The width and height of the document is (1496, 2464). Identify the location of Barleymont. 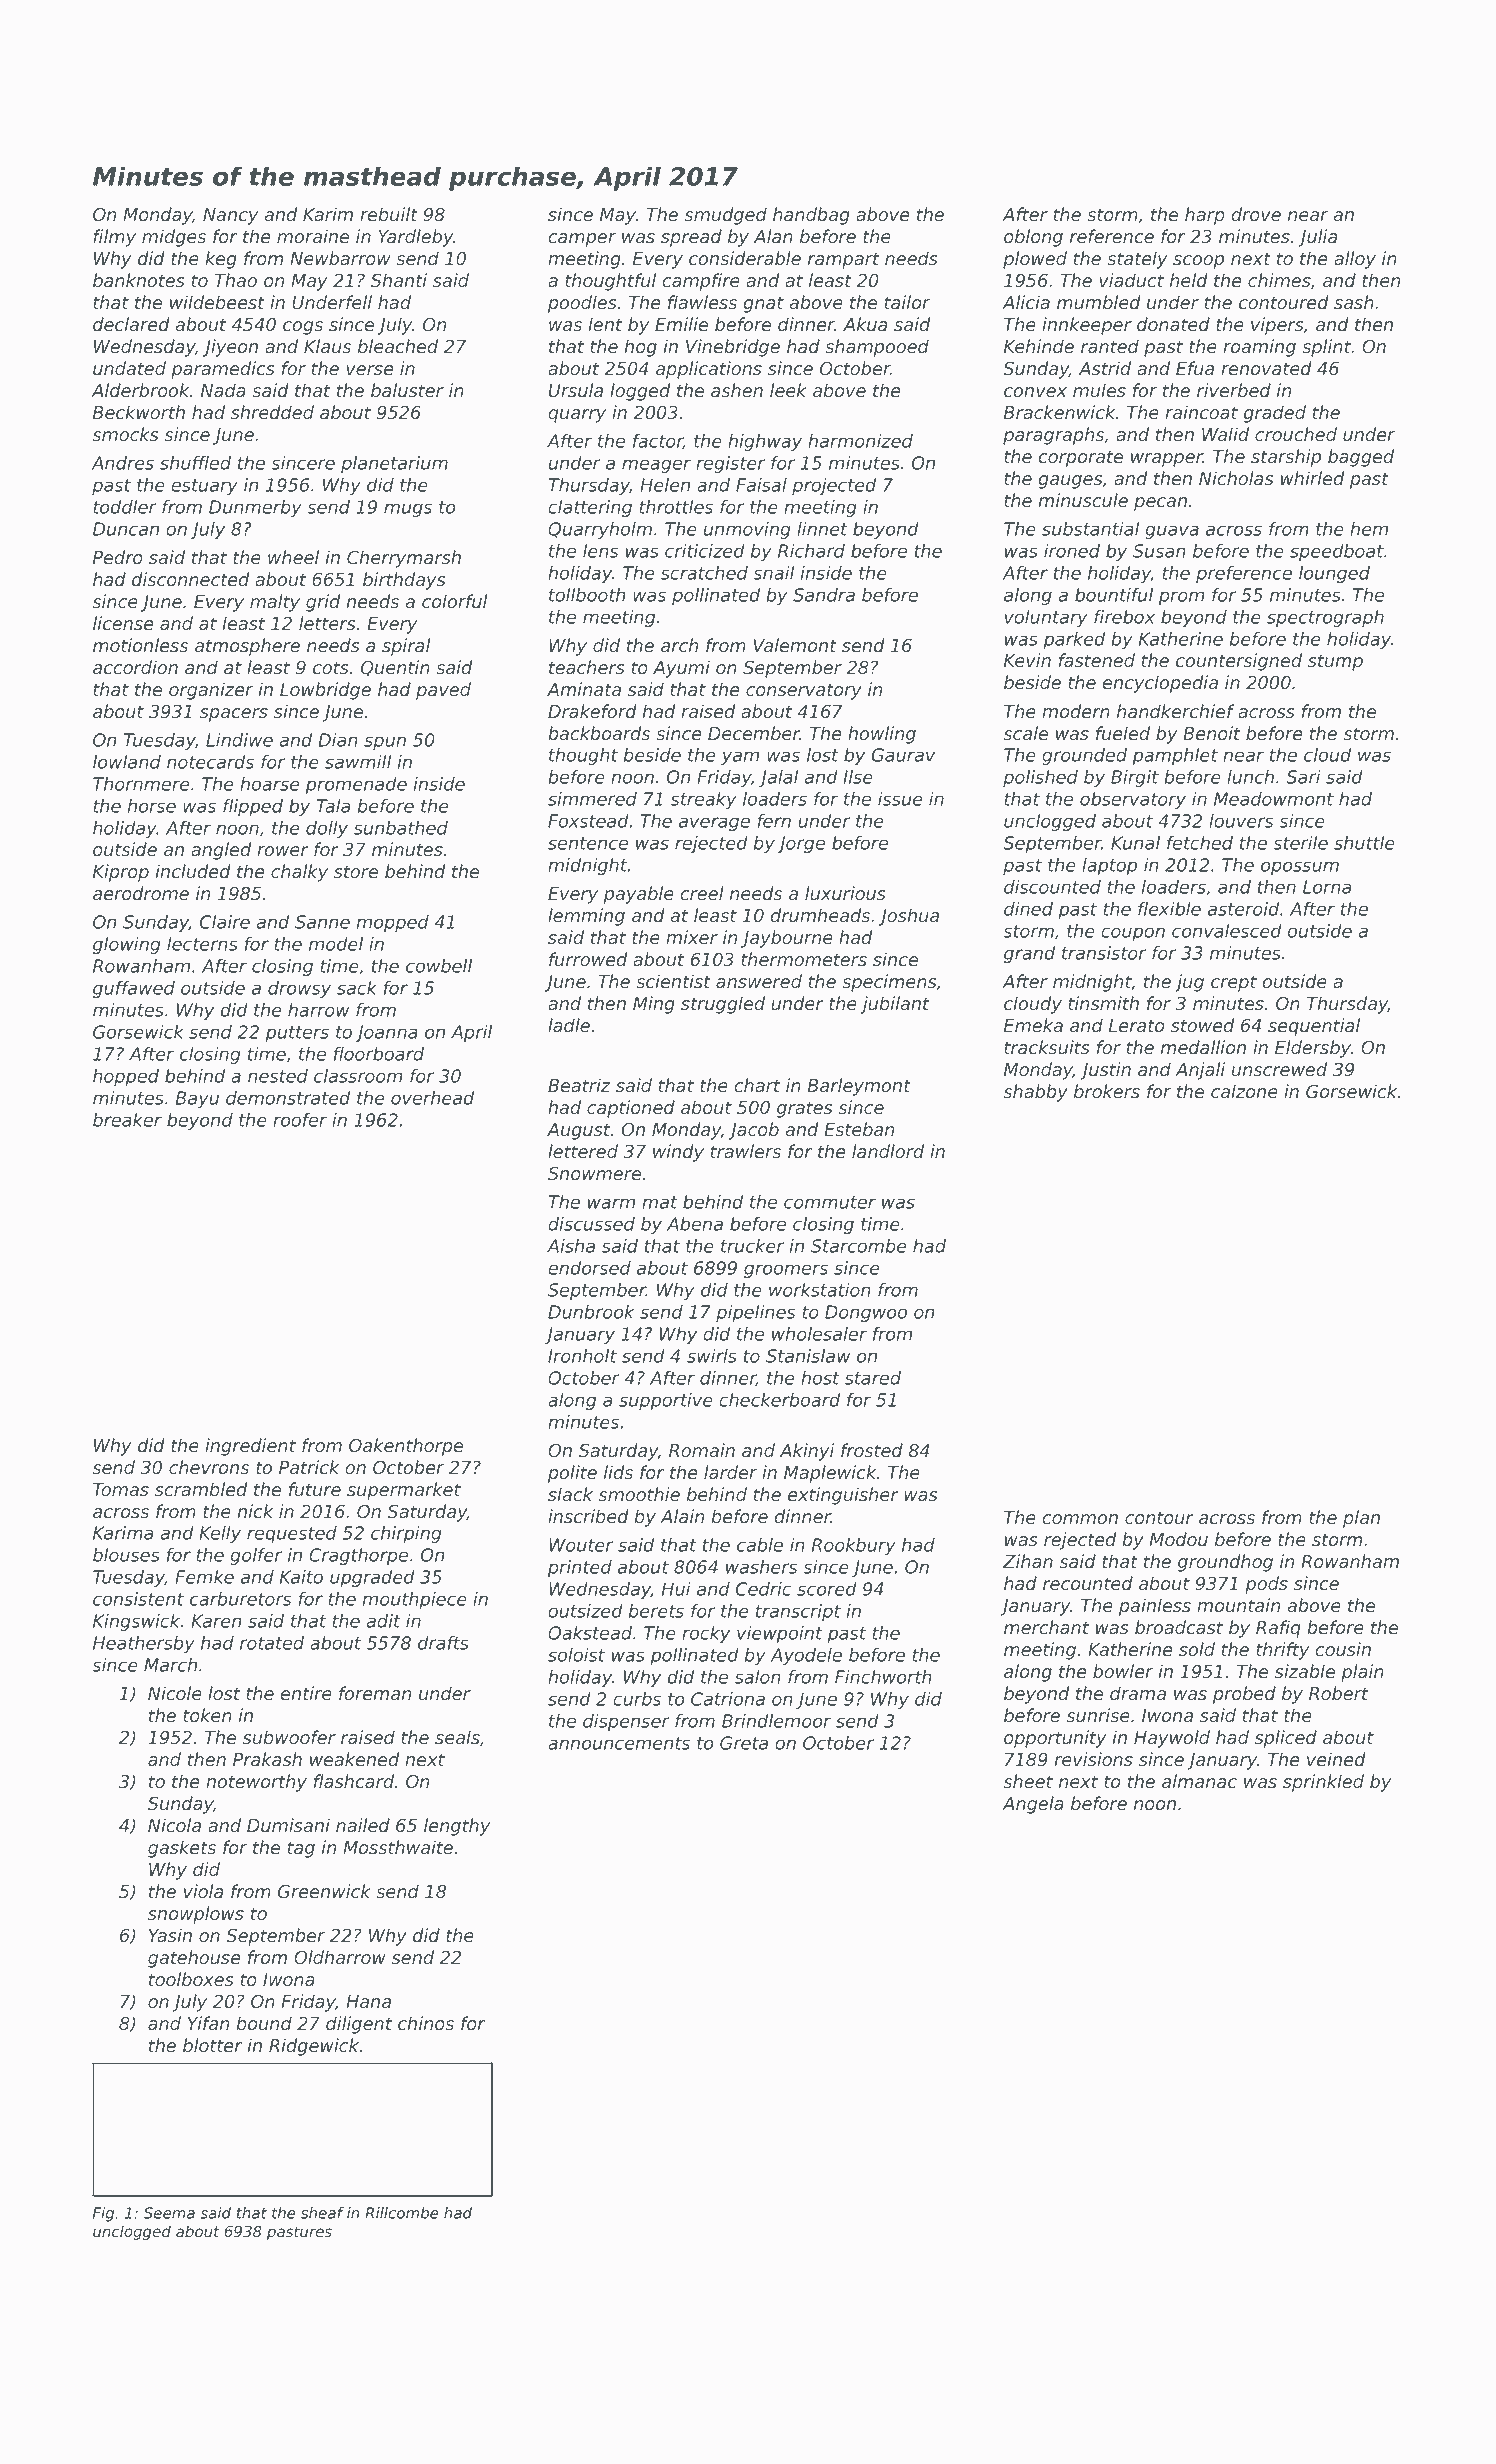
(859, 1087).
